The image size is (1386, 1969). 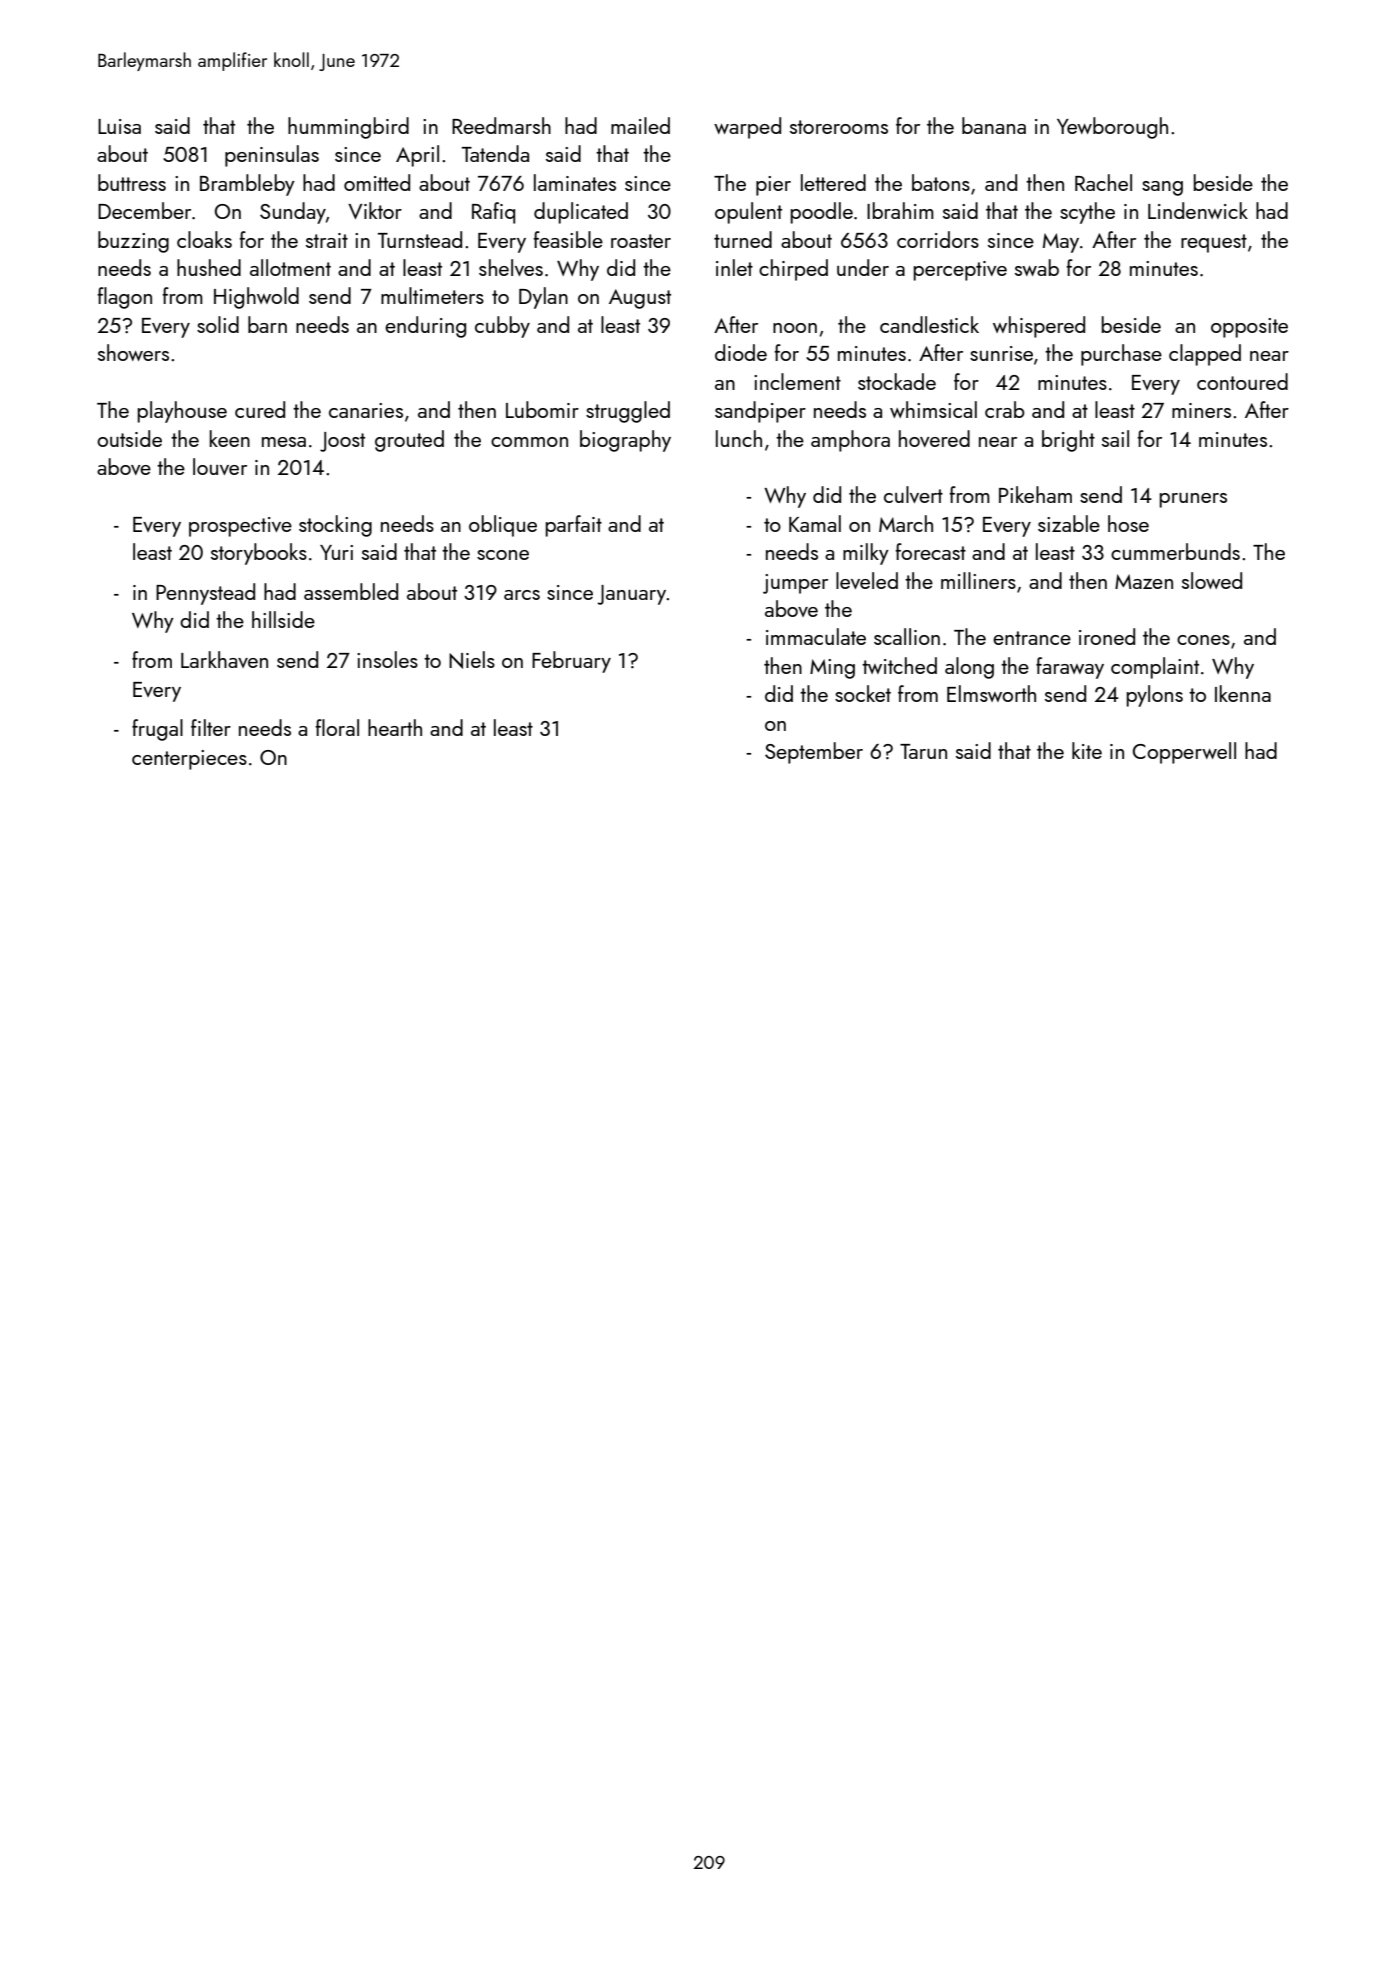 What do you see at coordinates (119, 126) in the screenshot?
I see `Luisa` at bounding box center [119, 126].
